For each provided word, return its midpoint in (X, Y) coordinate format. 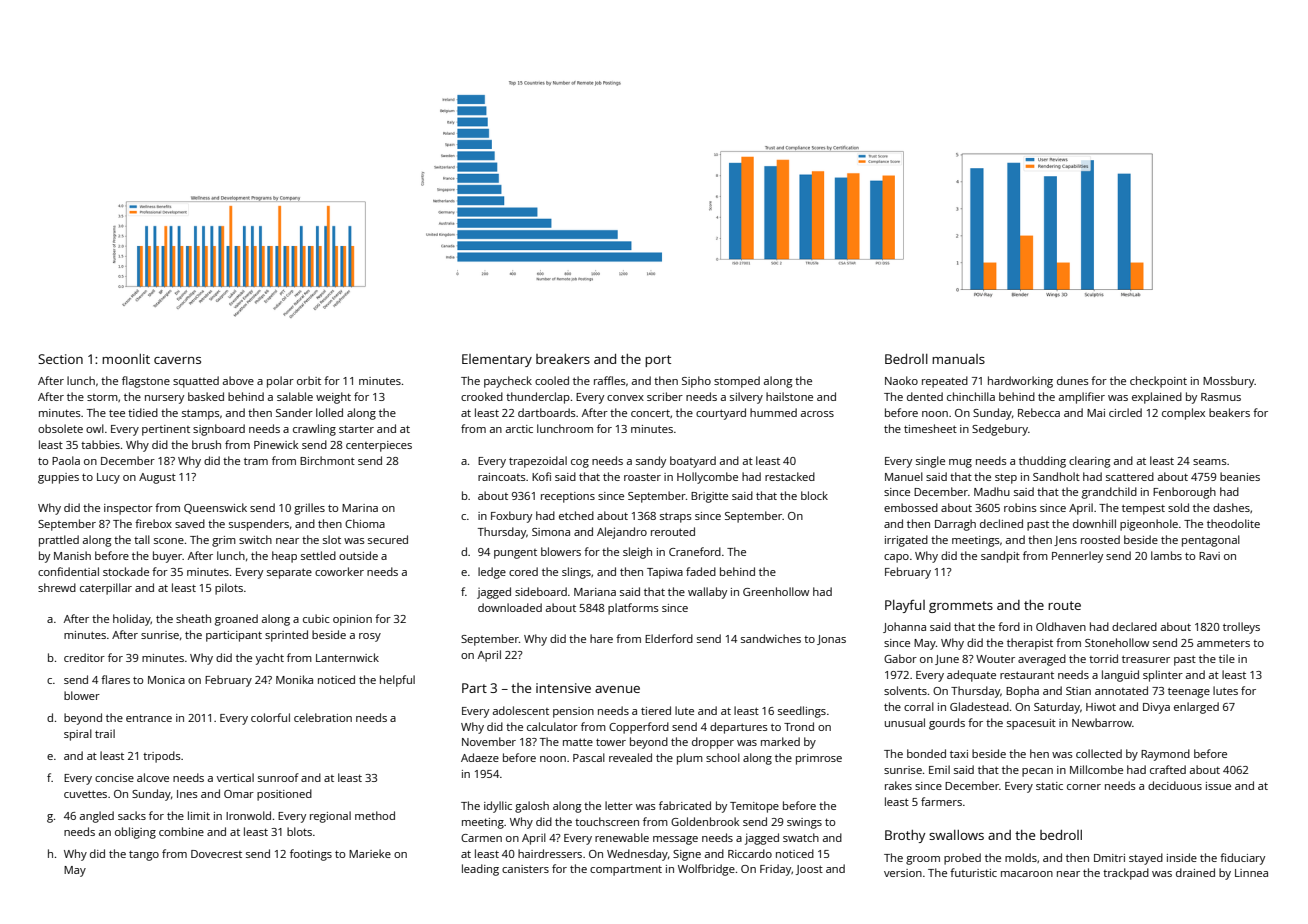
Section (60, 359)
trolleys (1241, 628)
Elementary (497, 360)
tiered (656, 710)
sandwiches (771, 638)
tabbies (100, 444)
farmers (941, 801)
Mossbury (1229, 382)
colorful (270, 717)
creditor (84, 657)
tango (144, 855)
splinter (1163, 676)
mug (960, 463)
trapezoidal (538, 462)
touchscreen (607, 821)
